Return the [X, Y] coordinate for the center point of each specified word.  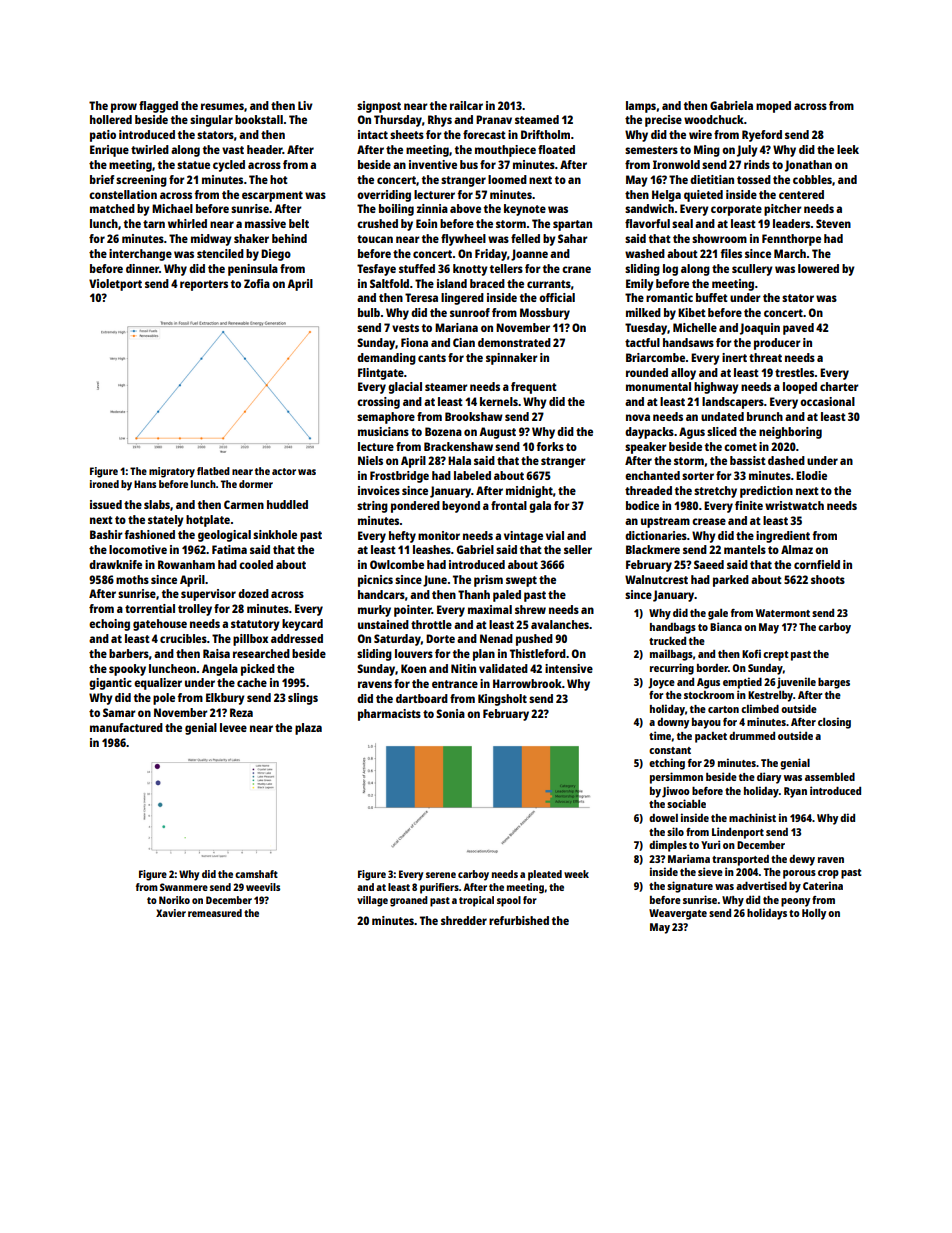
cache [252, 682]
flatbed [213, 471]
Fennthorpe [791, 240]
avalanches [560, 624]
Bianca [726, 626]
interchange [140, 255]
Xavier [171, 913]
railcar [466, 105]
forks [550, 446]
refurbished [519, 920]
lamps [641, 107]
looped [800, 388]
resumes [222, 106]
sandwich [649, 208]
